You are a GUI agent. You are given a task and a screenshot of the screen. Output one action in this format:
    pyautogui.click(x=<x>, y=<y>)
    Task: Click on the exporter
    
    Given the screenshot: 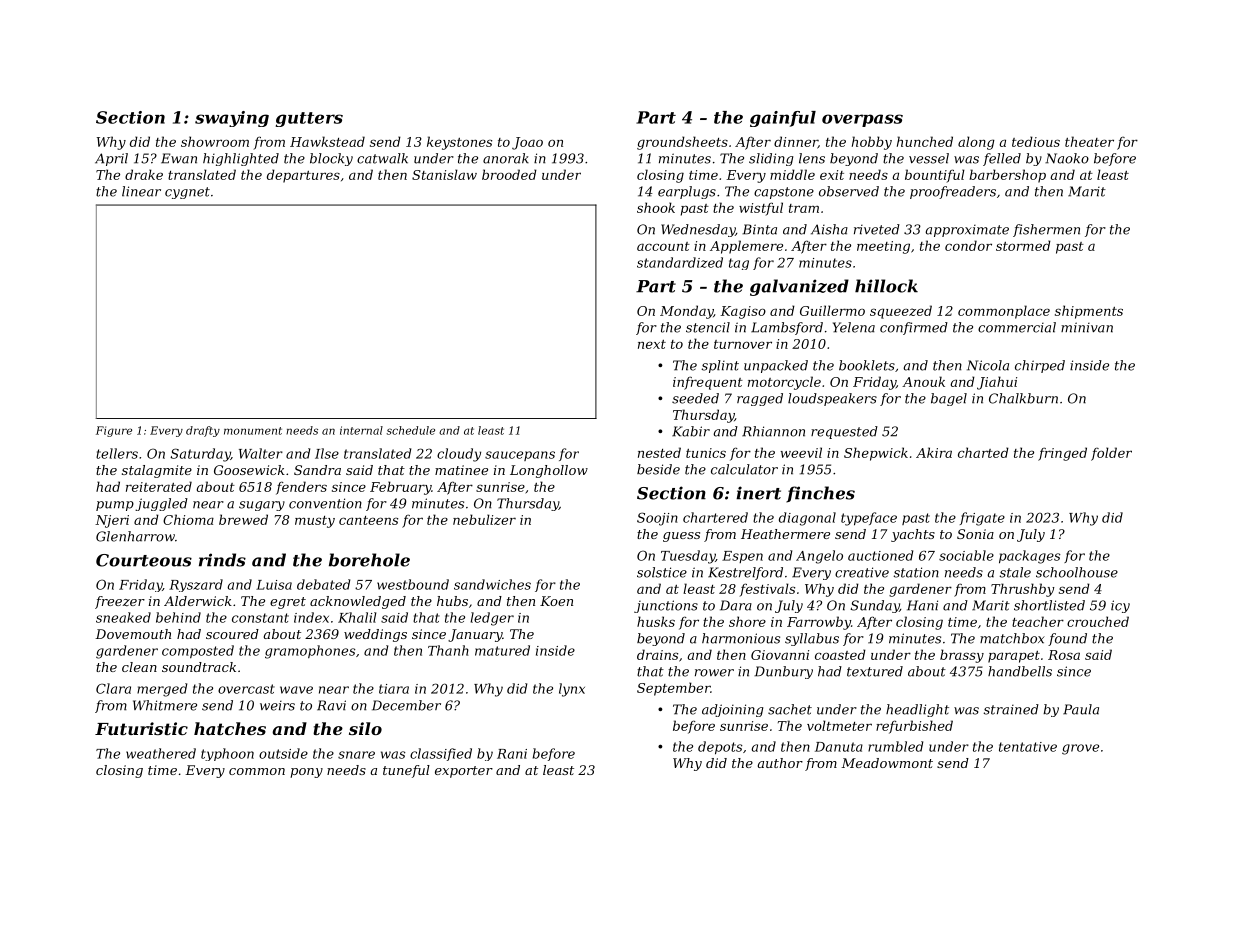 What is the action you would take?
    pyautogui.click(x=464, y=772)
